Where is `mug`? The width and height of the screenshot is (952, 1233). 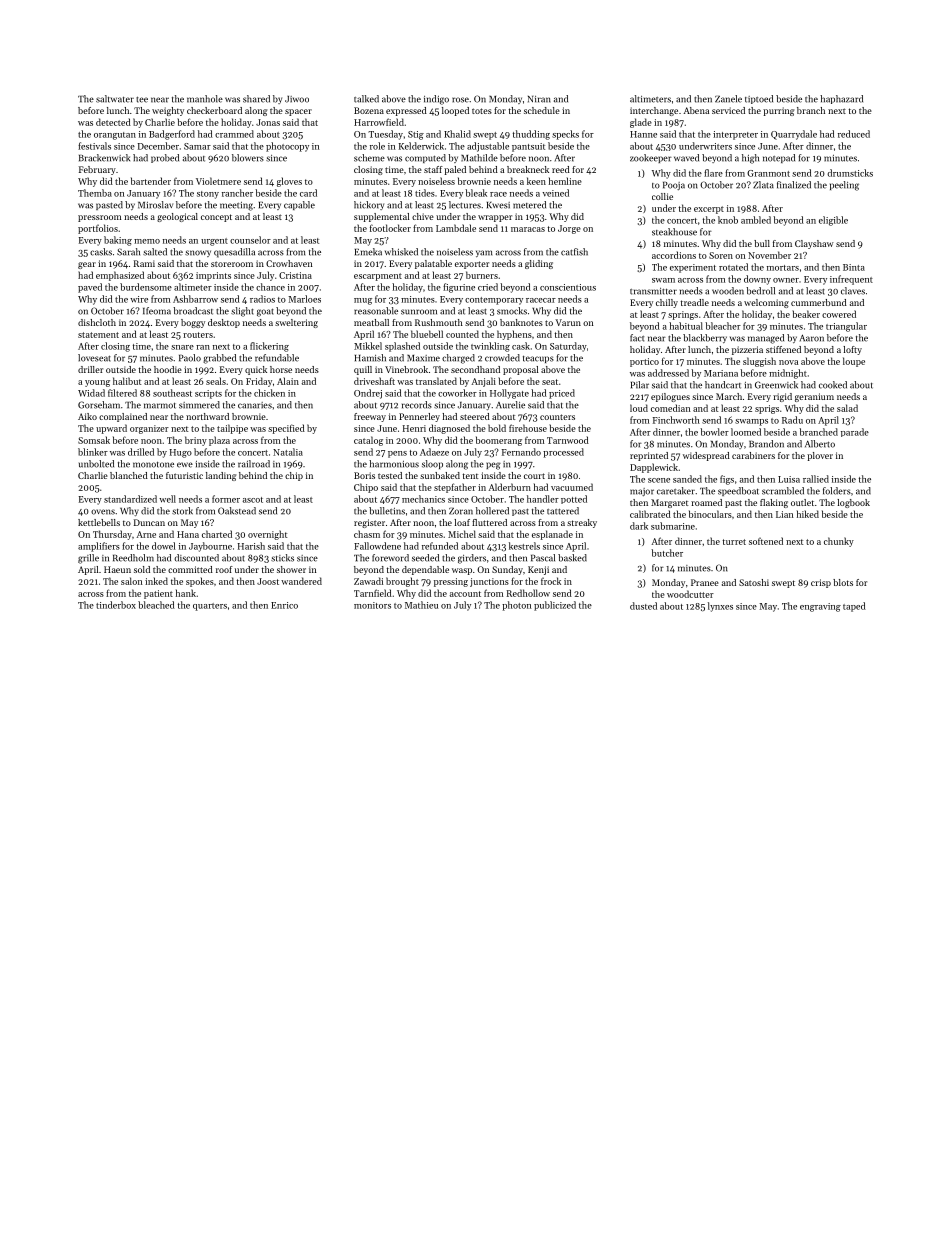
mug is located at coordinates (363, 301).
